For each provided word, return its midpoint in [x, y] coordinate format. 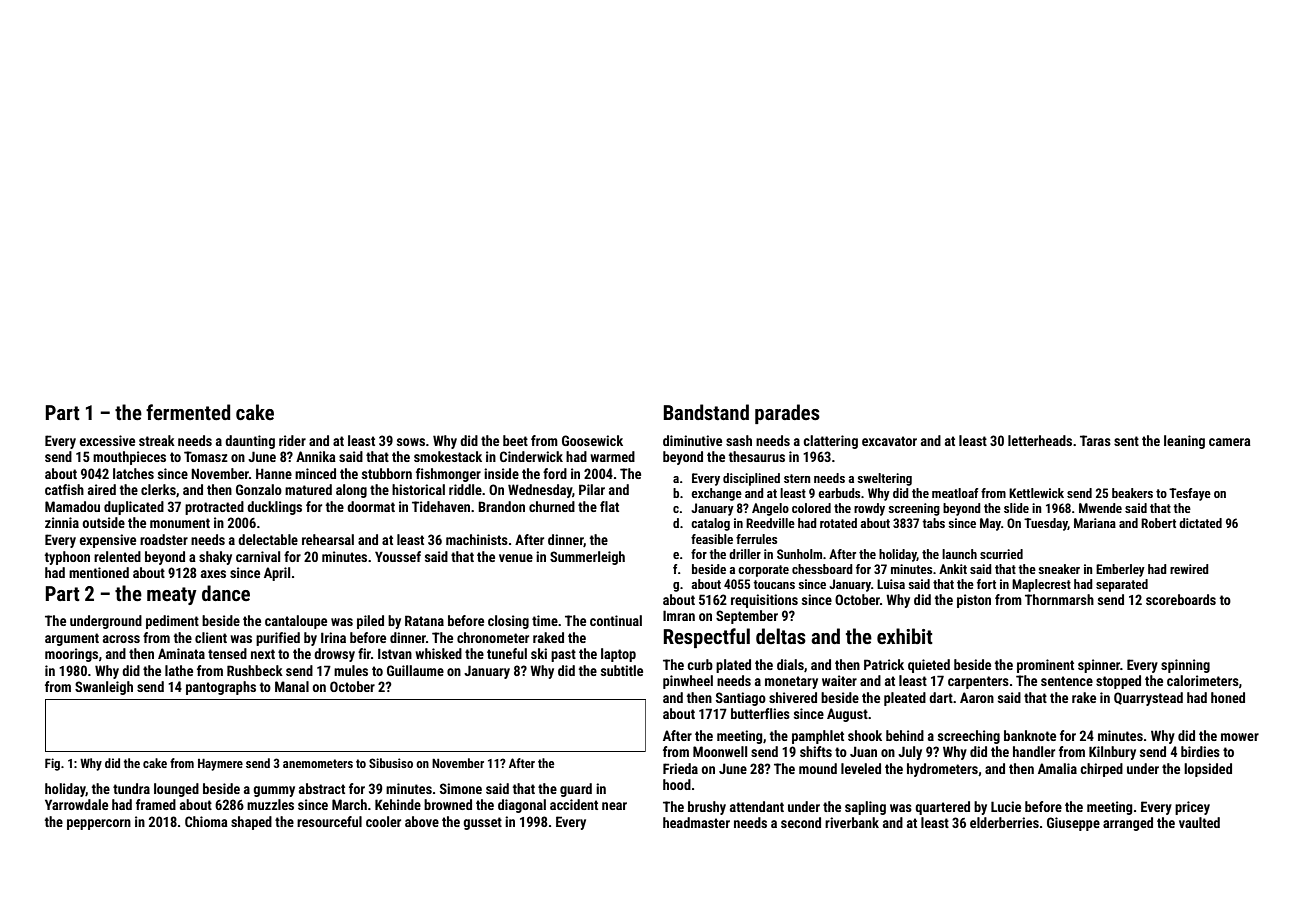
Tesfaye [1190, 494]
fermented [188, 412]
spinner [1099, 666]
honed [1228, 697]
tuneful [507, 653]
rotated [838, 523]
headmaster [696, 822]
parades [787, 414]
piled [370, 622]
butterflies [760, 713]
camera [1230, 442]
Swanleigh [104, 688]
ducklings [274, 508]
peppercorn [99, 824]
